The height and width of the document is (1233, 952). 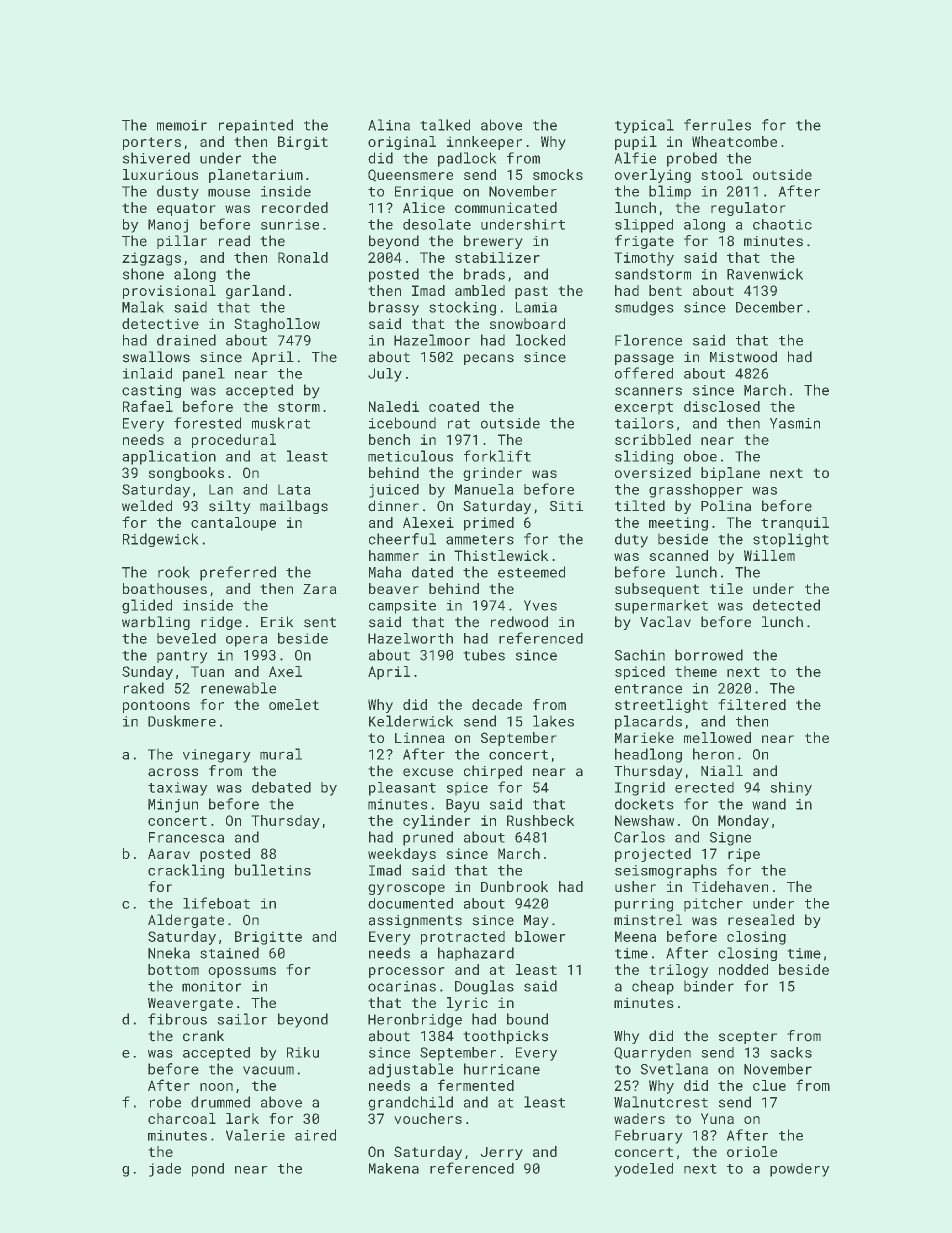 I want to click on oriole, so click(x=752, y=1151).
